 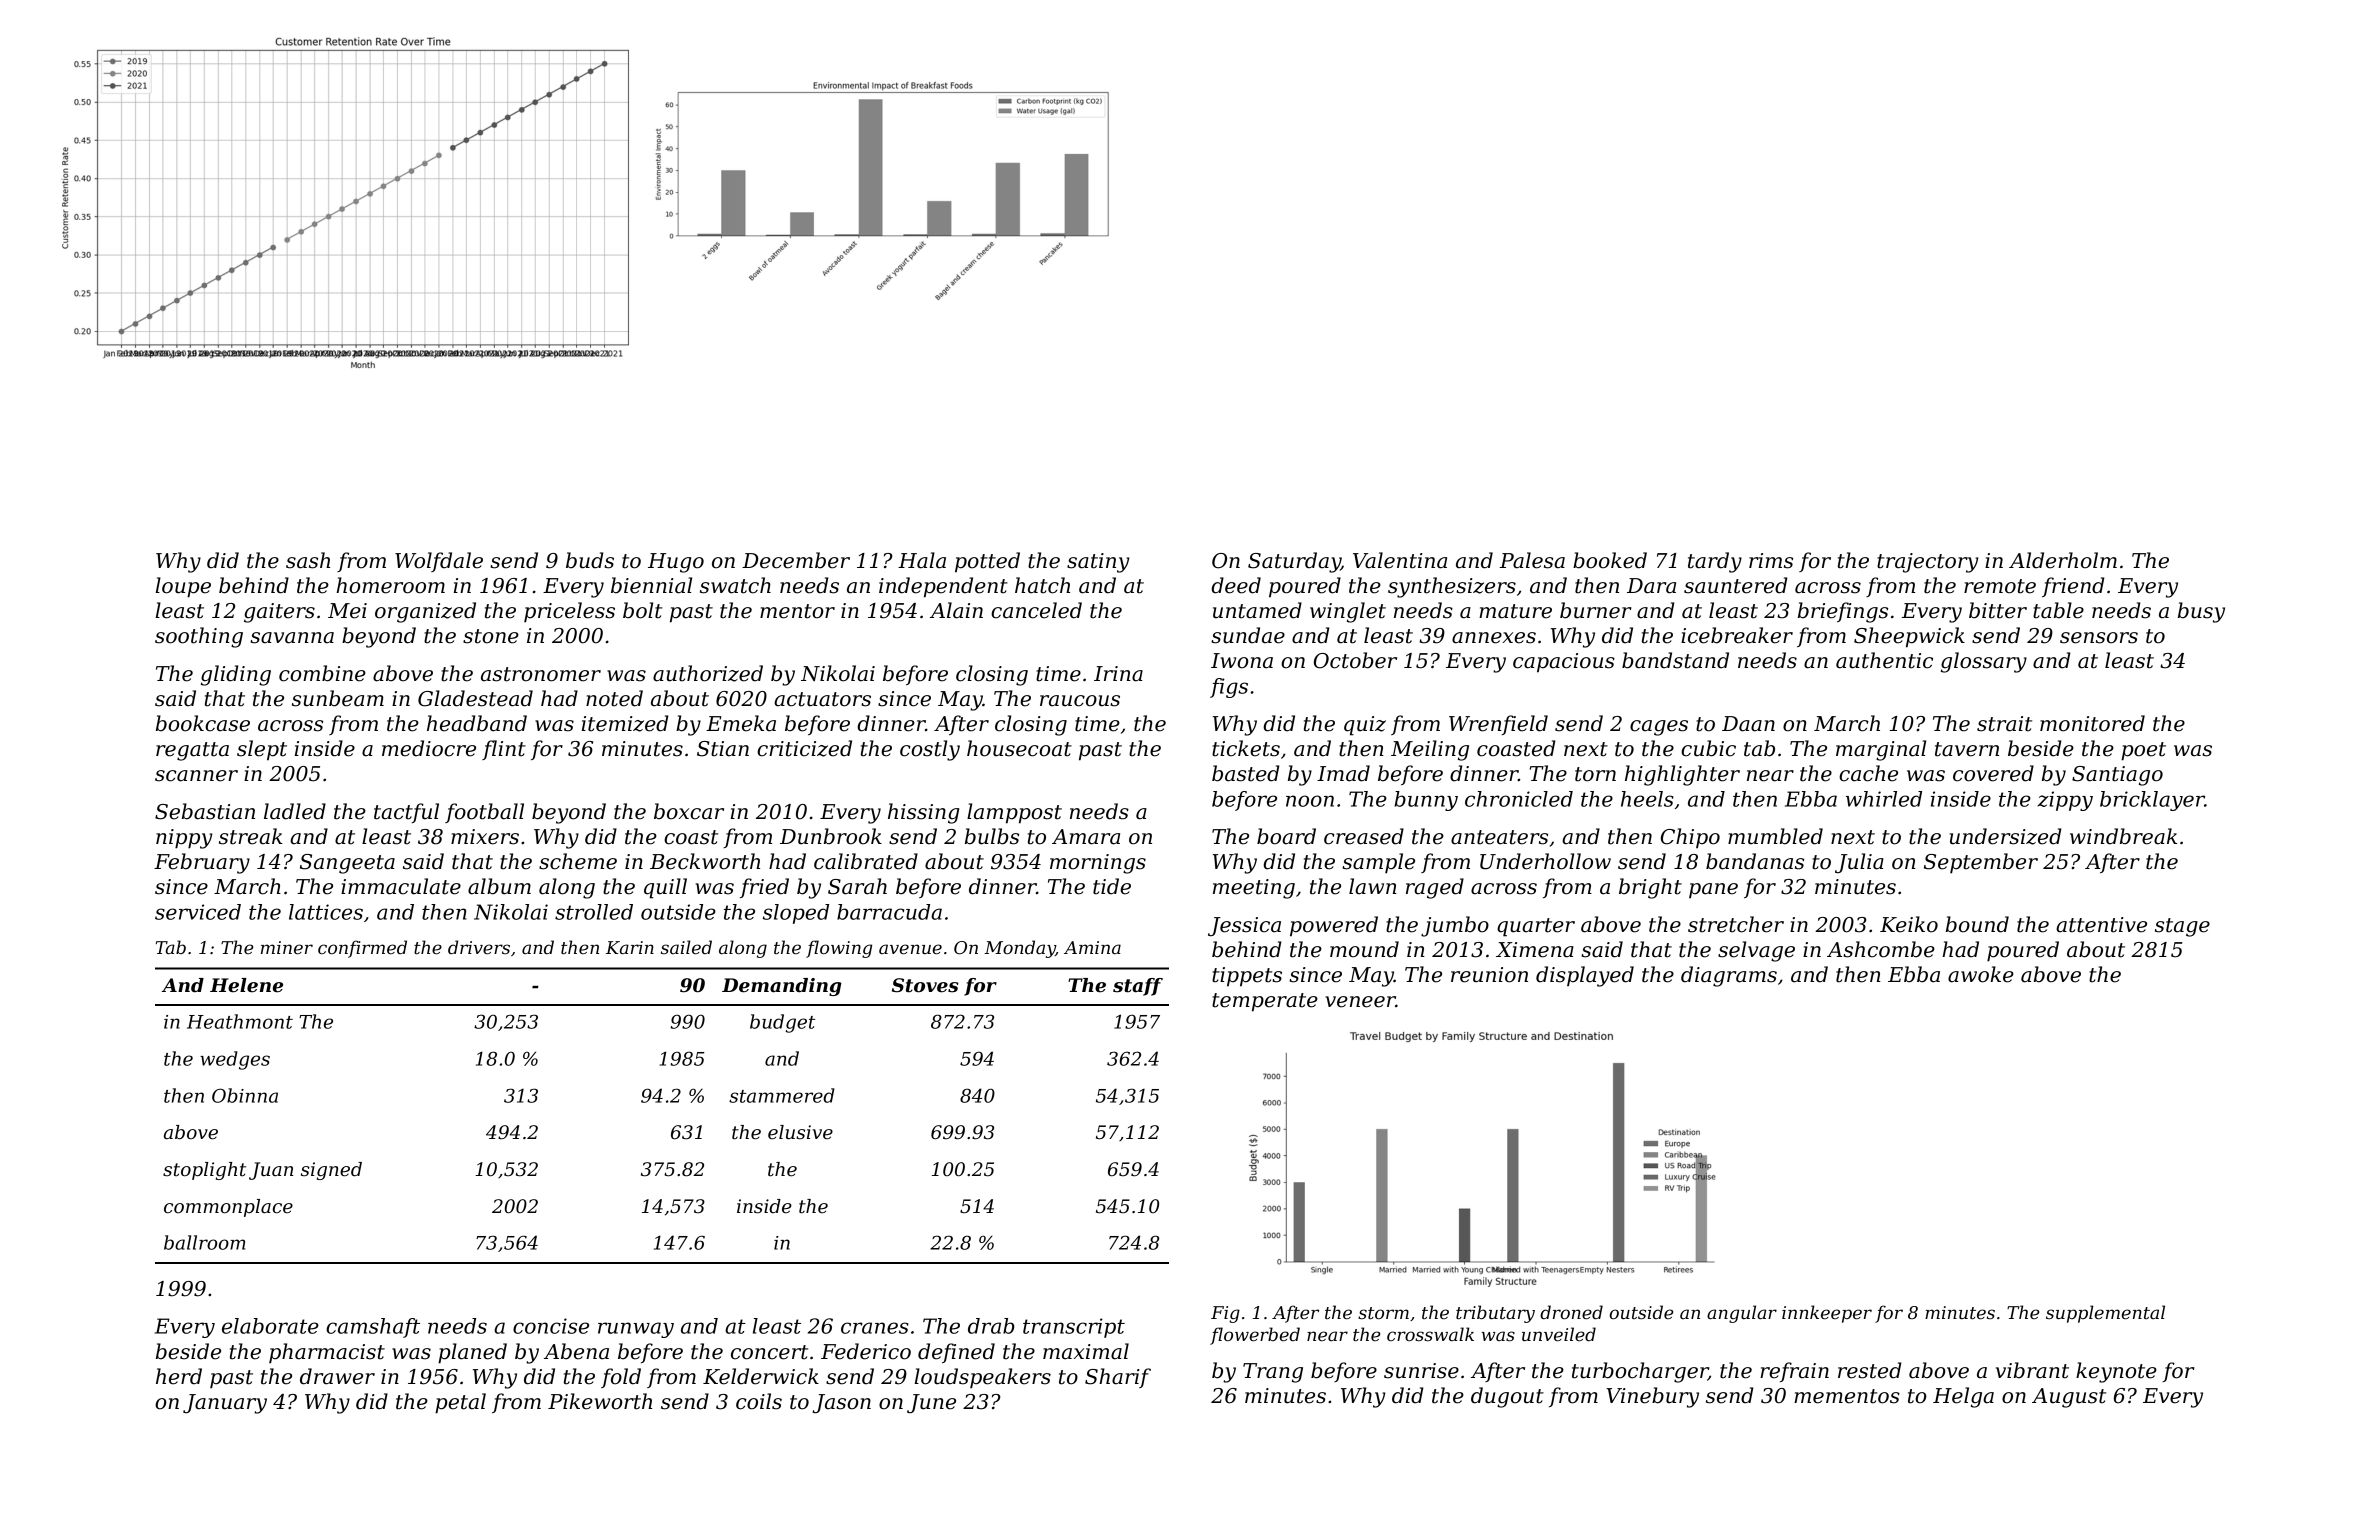 I want to click on diagrams, so click(x=1729, y=976).
